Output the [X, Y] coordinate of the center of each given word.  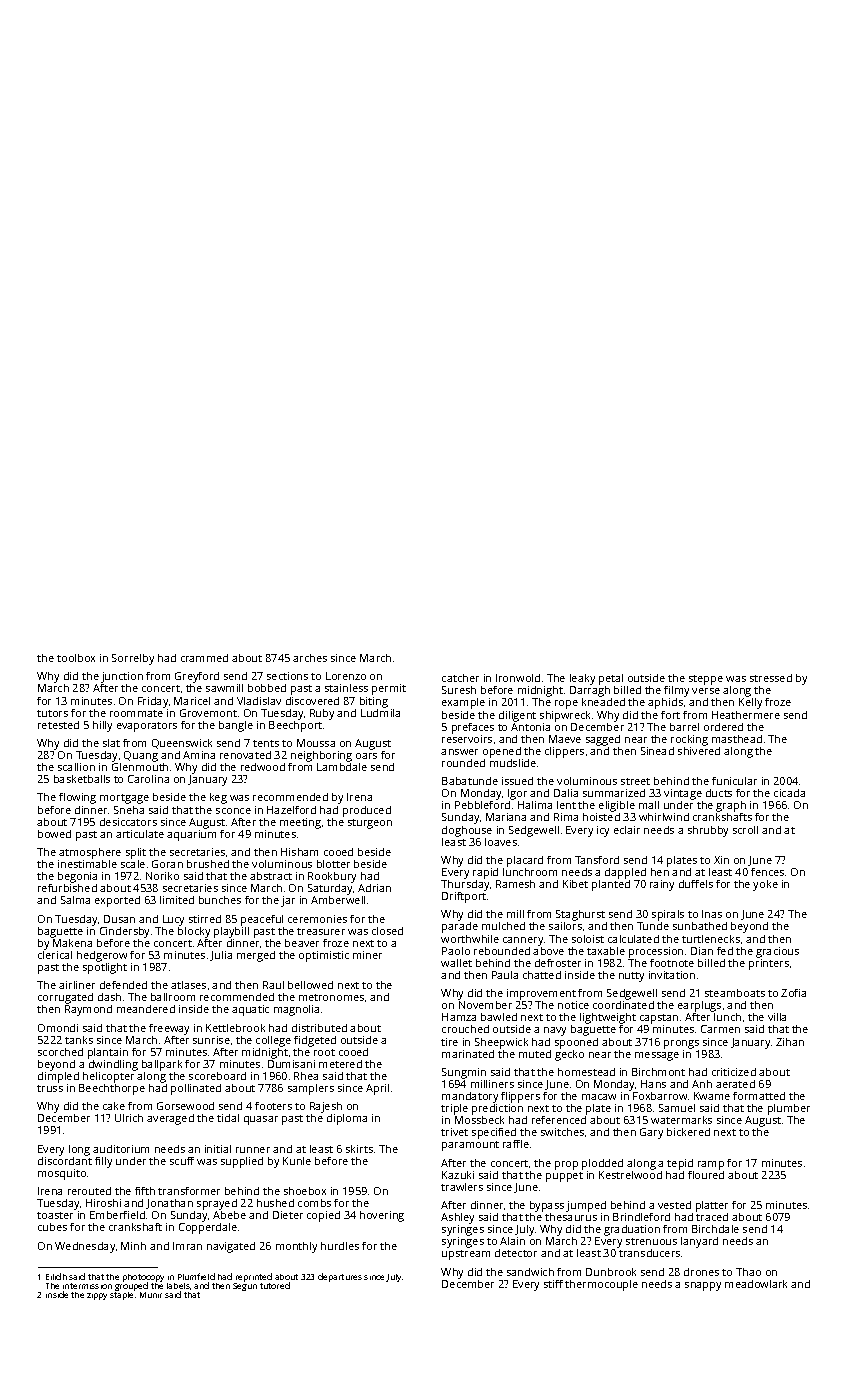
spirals [668, 915]
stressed [771, 678]
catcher [460, 678]
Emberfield [117, 1215]
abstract [271, 876]
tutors [52, 713]
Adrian [374, 888]
